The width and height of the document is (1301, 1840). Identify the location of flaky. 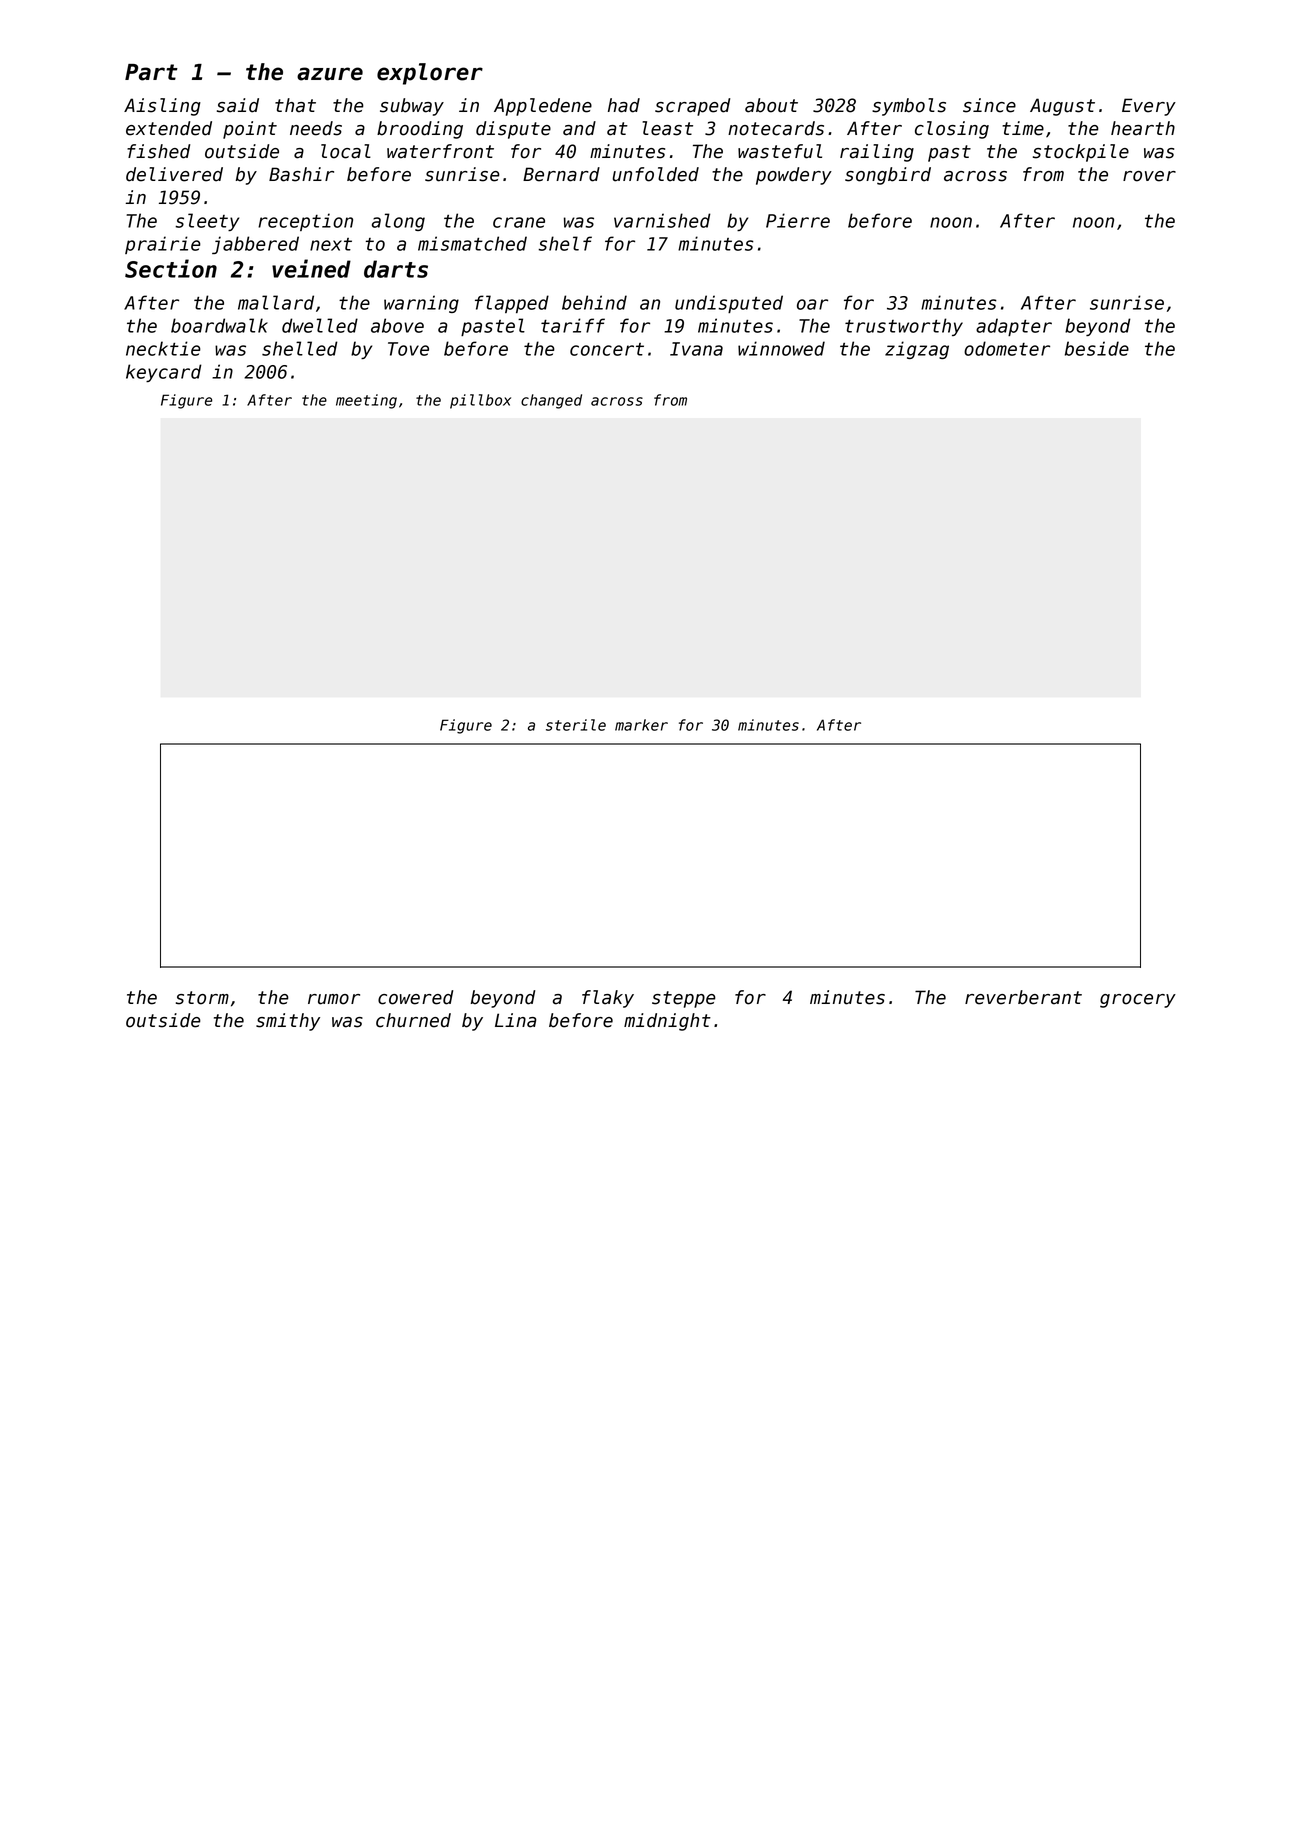
(608, 999).
